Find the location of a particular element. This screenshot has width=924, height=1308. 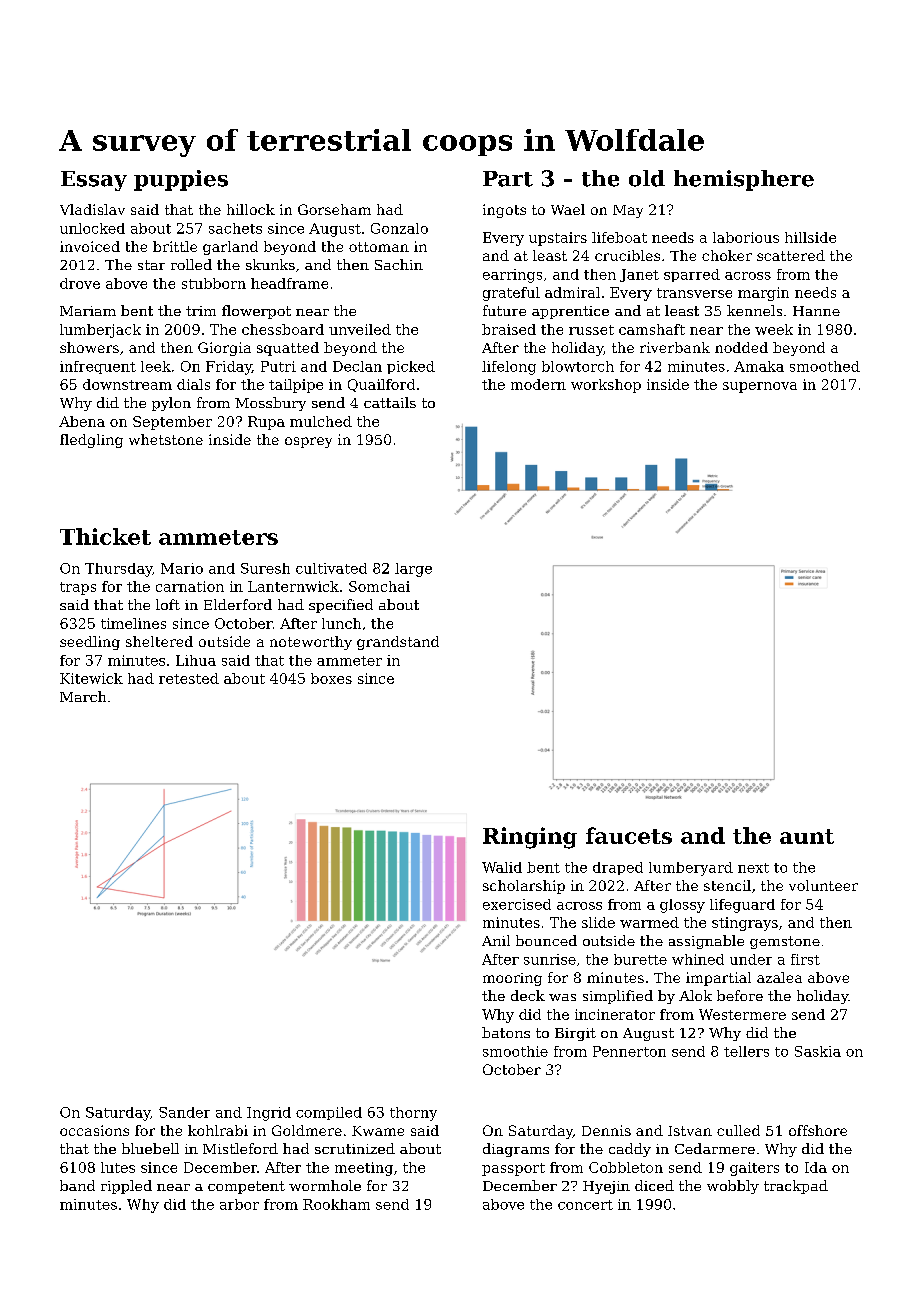

volunteer is located at coordinates (823, 885).
